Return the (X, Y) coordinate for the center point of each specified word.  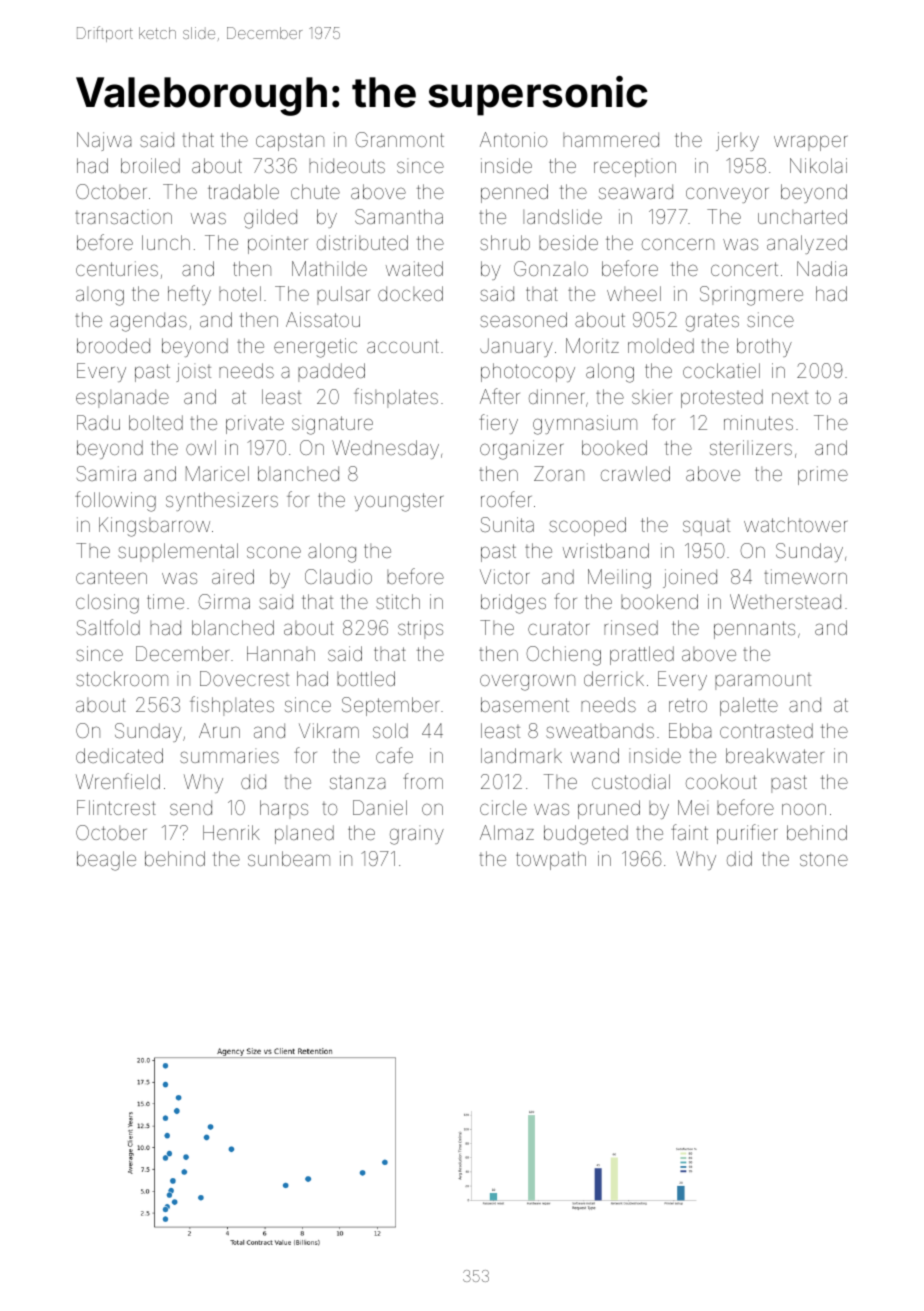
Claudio (338, 576)
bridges (513, 604)
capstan (290, 142)
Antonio (513, 139)
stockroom (122, 678)
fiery (498, 424)
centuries (117, 268)
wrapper (810, 143)
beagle (106, 861)
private (255, 424)
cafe (394, 755)
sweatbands (600, 730)
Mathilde (329, 268)
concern (678, 244)
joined (690, 578)
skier (652, 396)
